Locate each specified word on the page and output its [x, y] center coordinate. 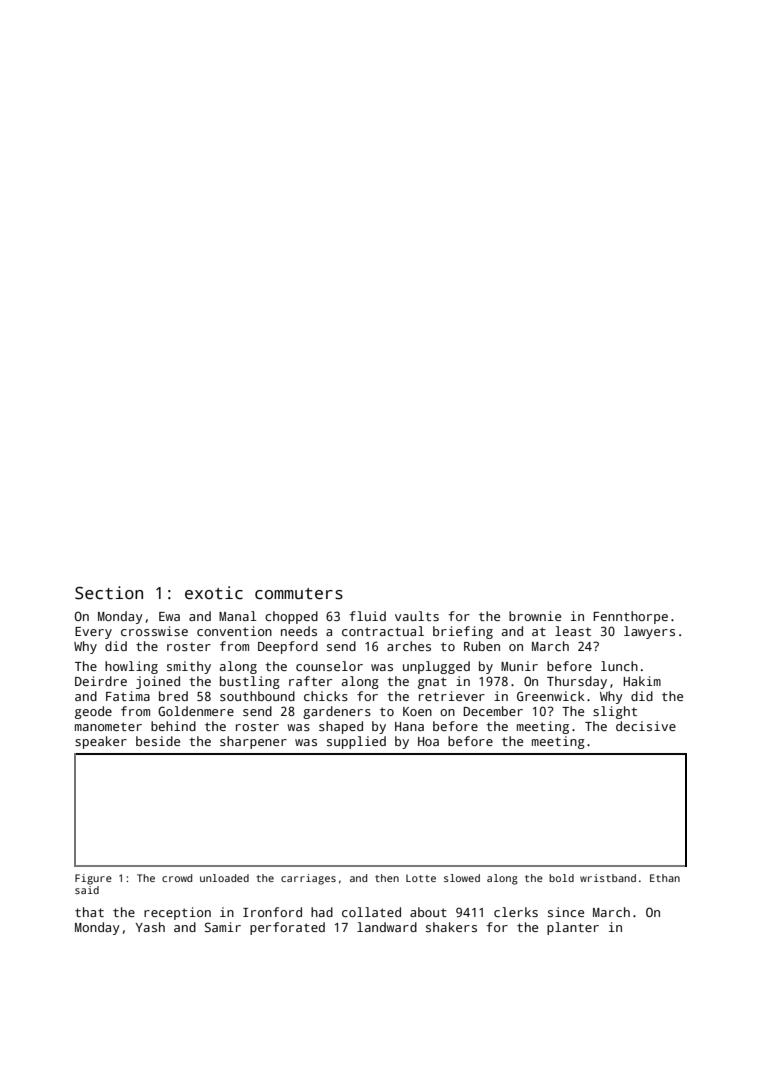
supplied [356, 742]
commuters [299, 594]
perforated [287, 928]
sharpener [253, 742]
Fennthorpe [630, 617]
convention [234, 631]
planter [573, 928]
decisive [646, 726]
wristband [608, 878]
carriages [308, 879]
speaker [101, 742]
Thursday [577, 682]
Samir [223, 927]
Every [93, 633]
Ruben [482, 646]
